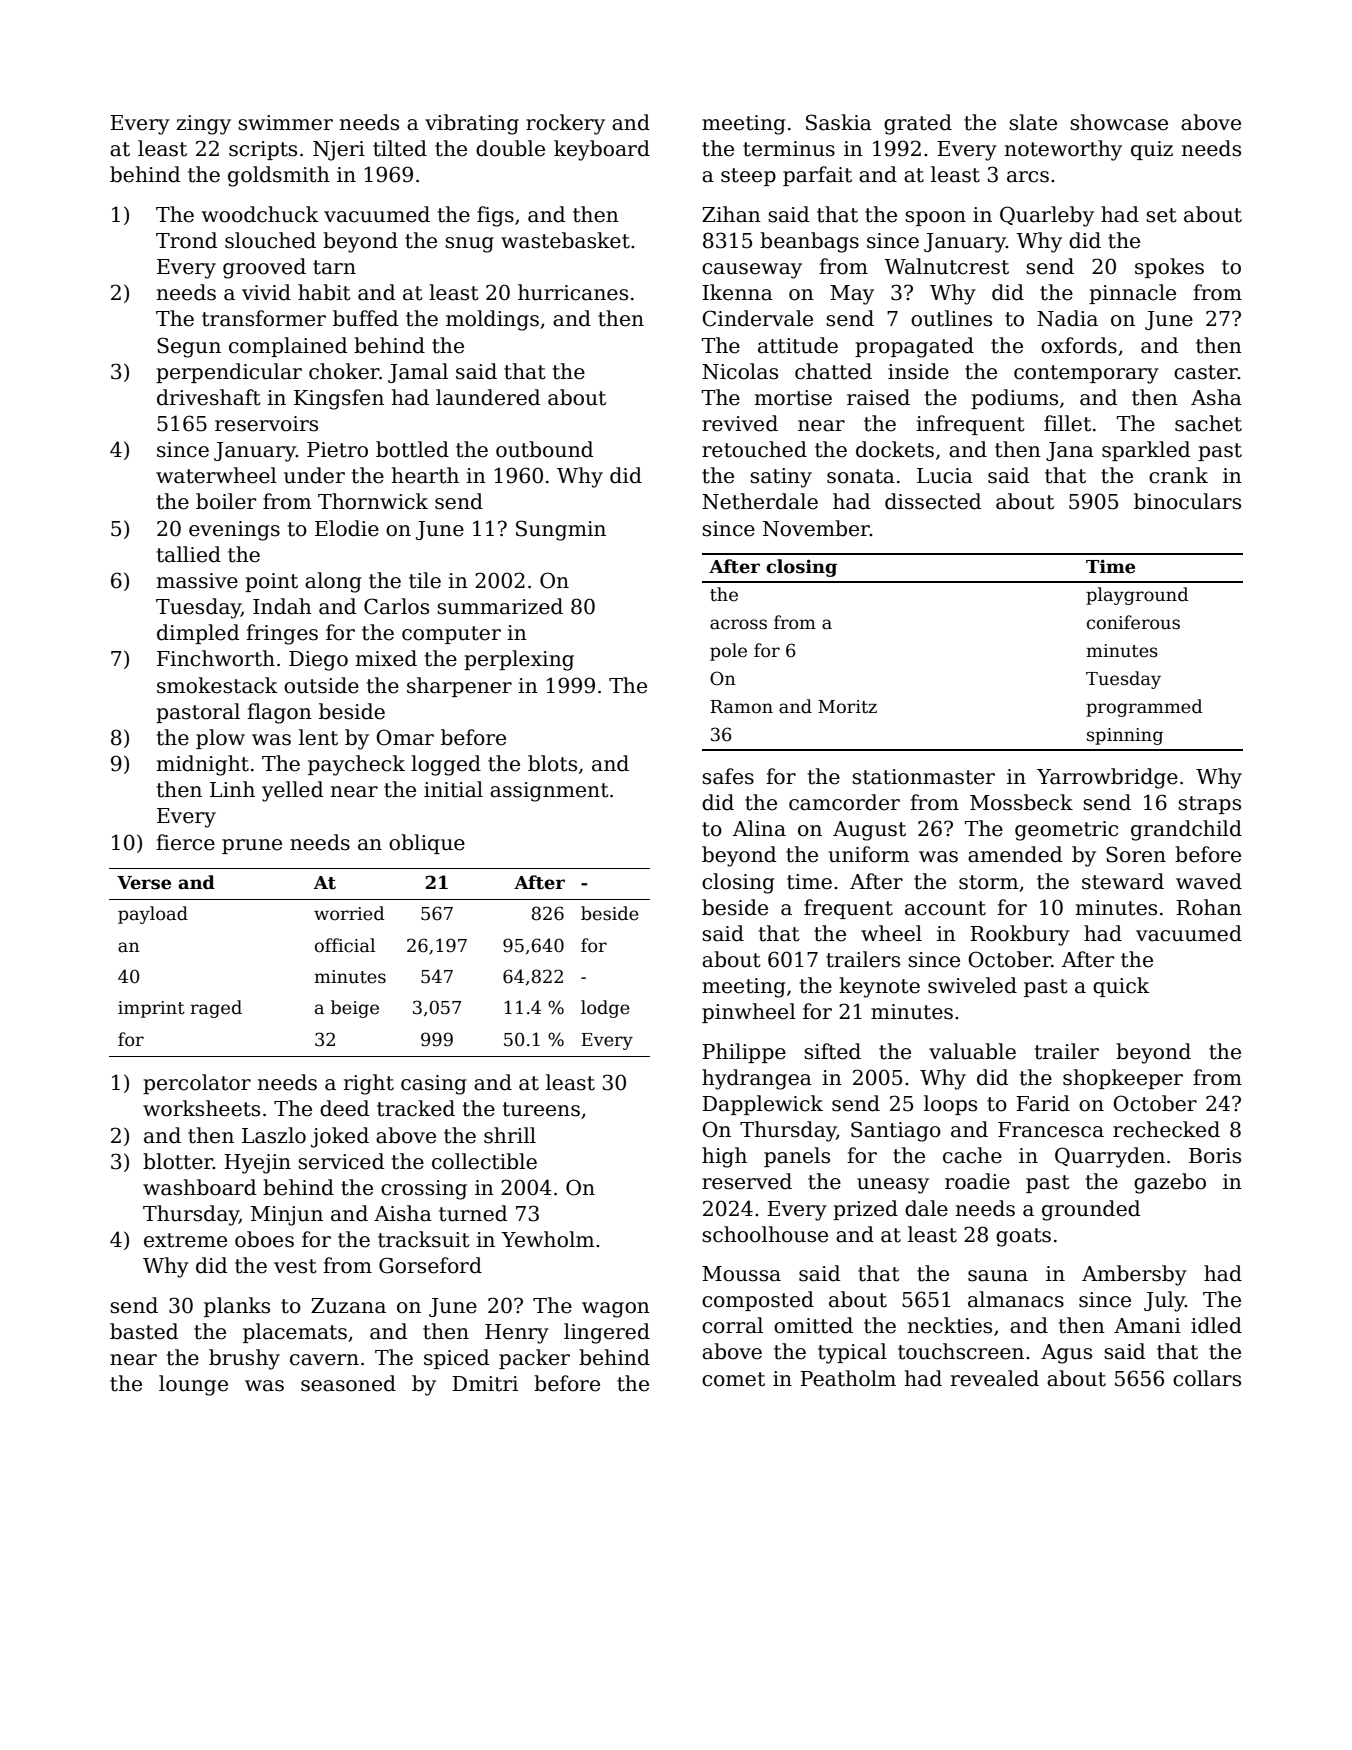  I want to click on Santiago, so click(896, 1131).
